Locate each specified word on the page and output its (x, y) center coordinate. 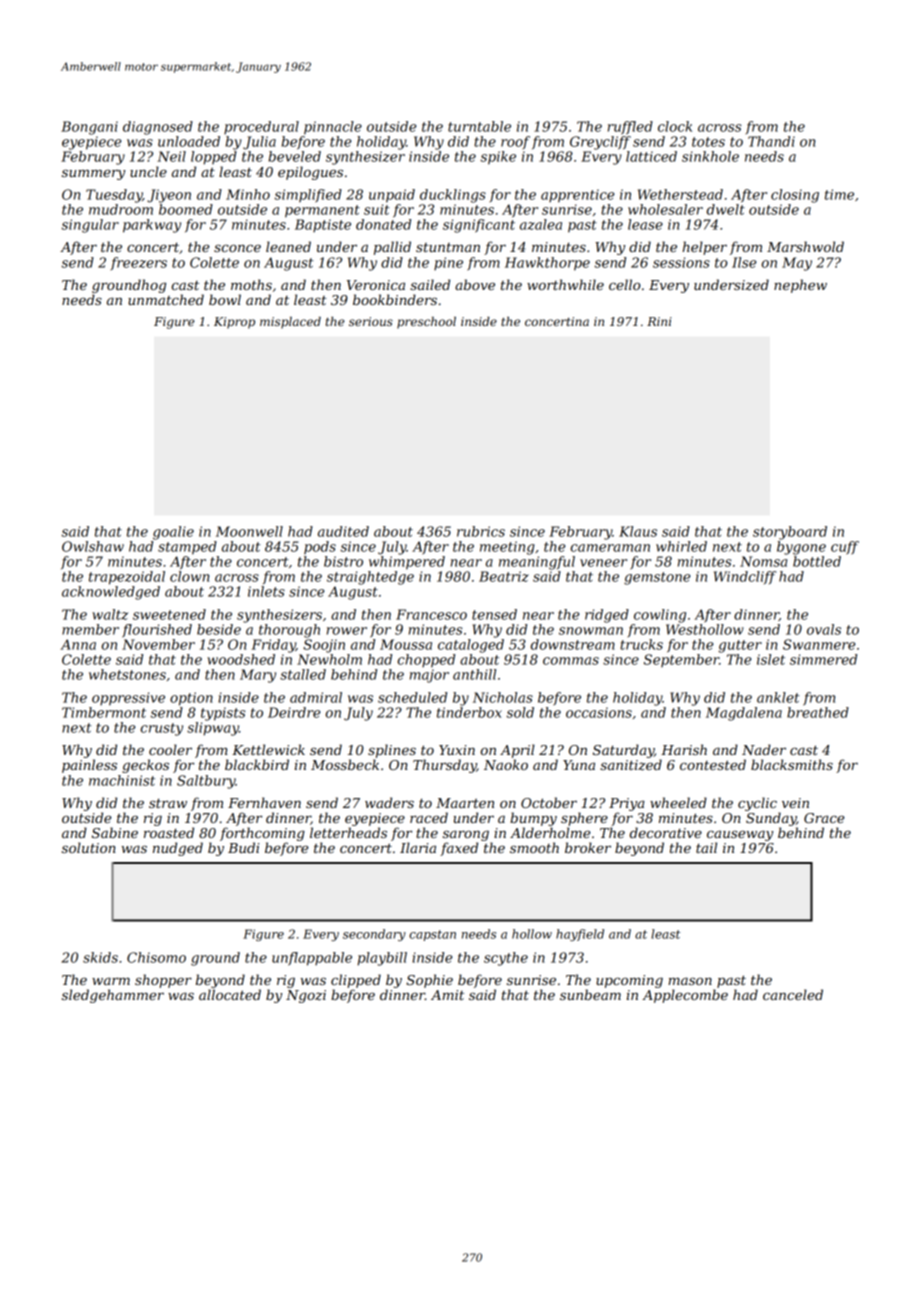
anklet (778, 697)
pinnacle (333, 128)
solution (89, 847)
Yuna (579, 765)
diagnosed (158, 128)
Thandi (771, 141)
